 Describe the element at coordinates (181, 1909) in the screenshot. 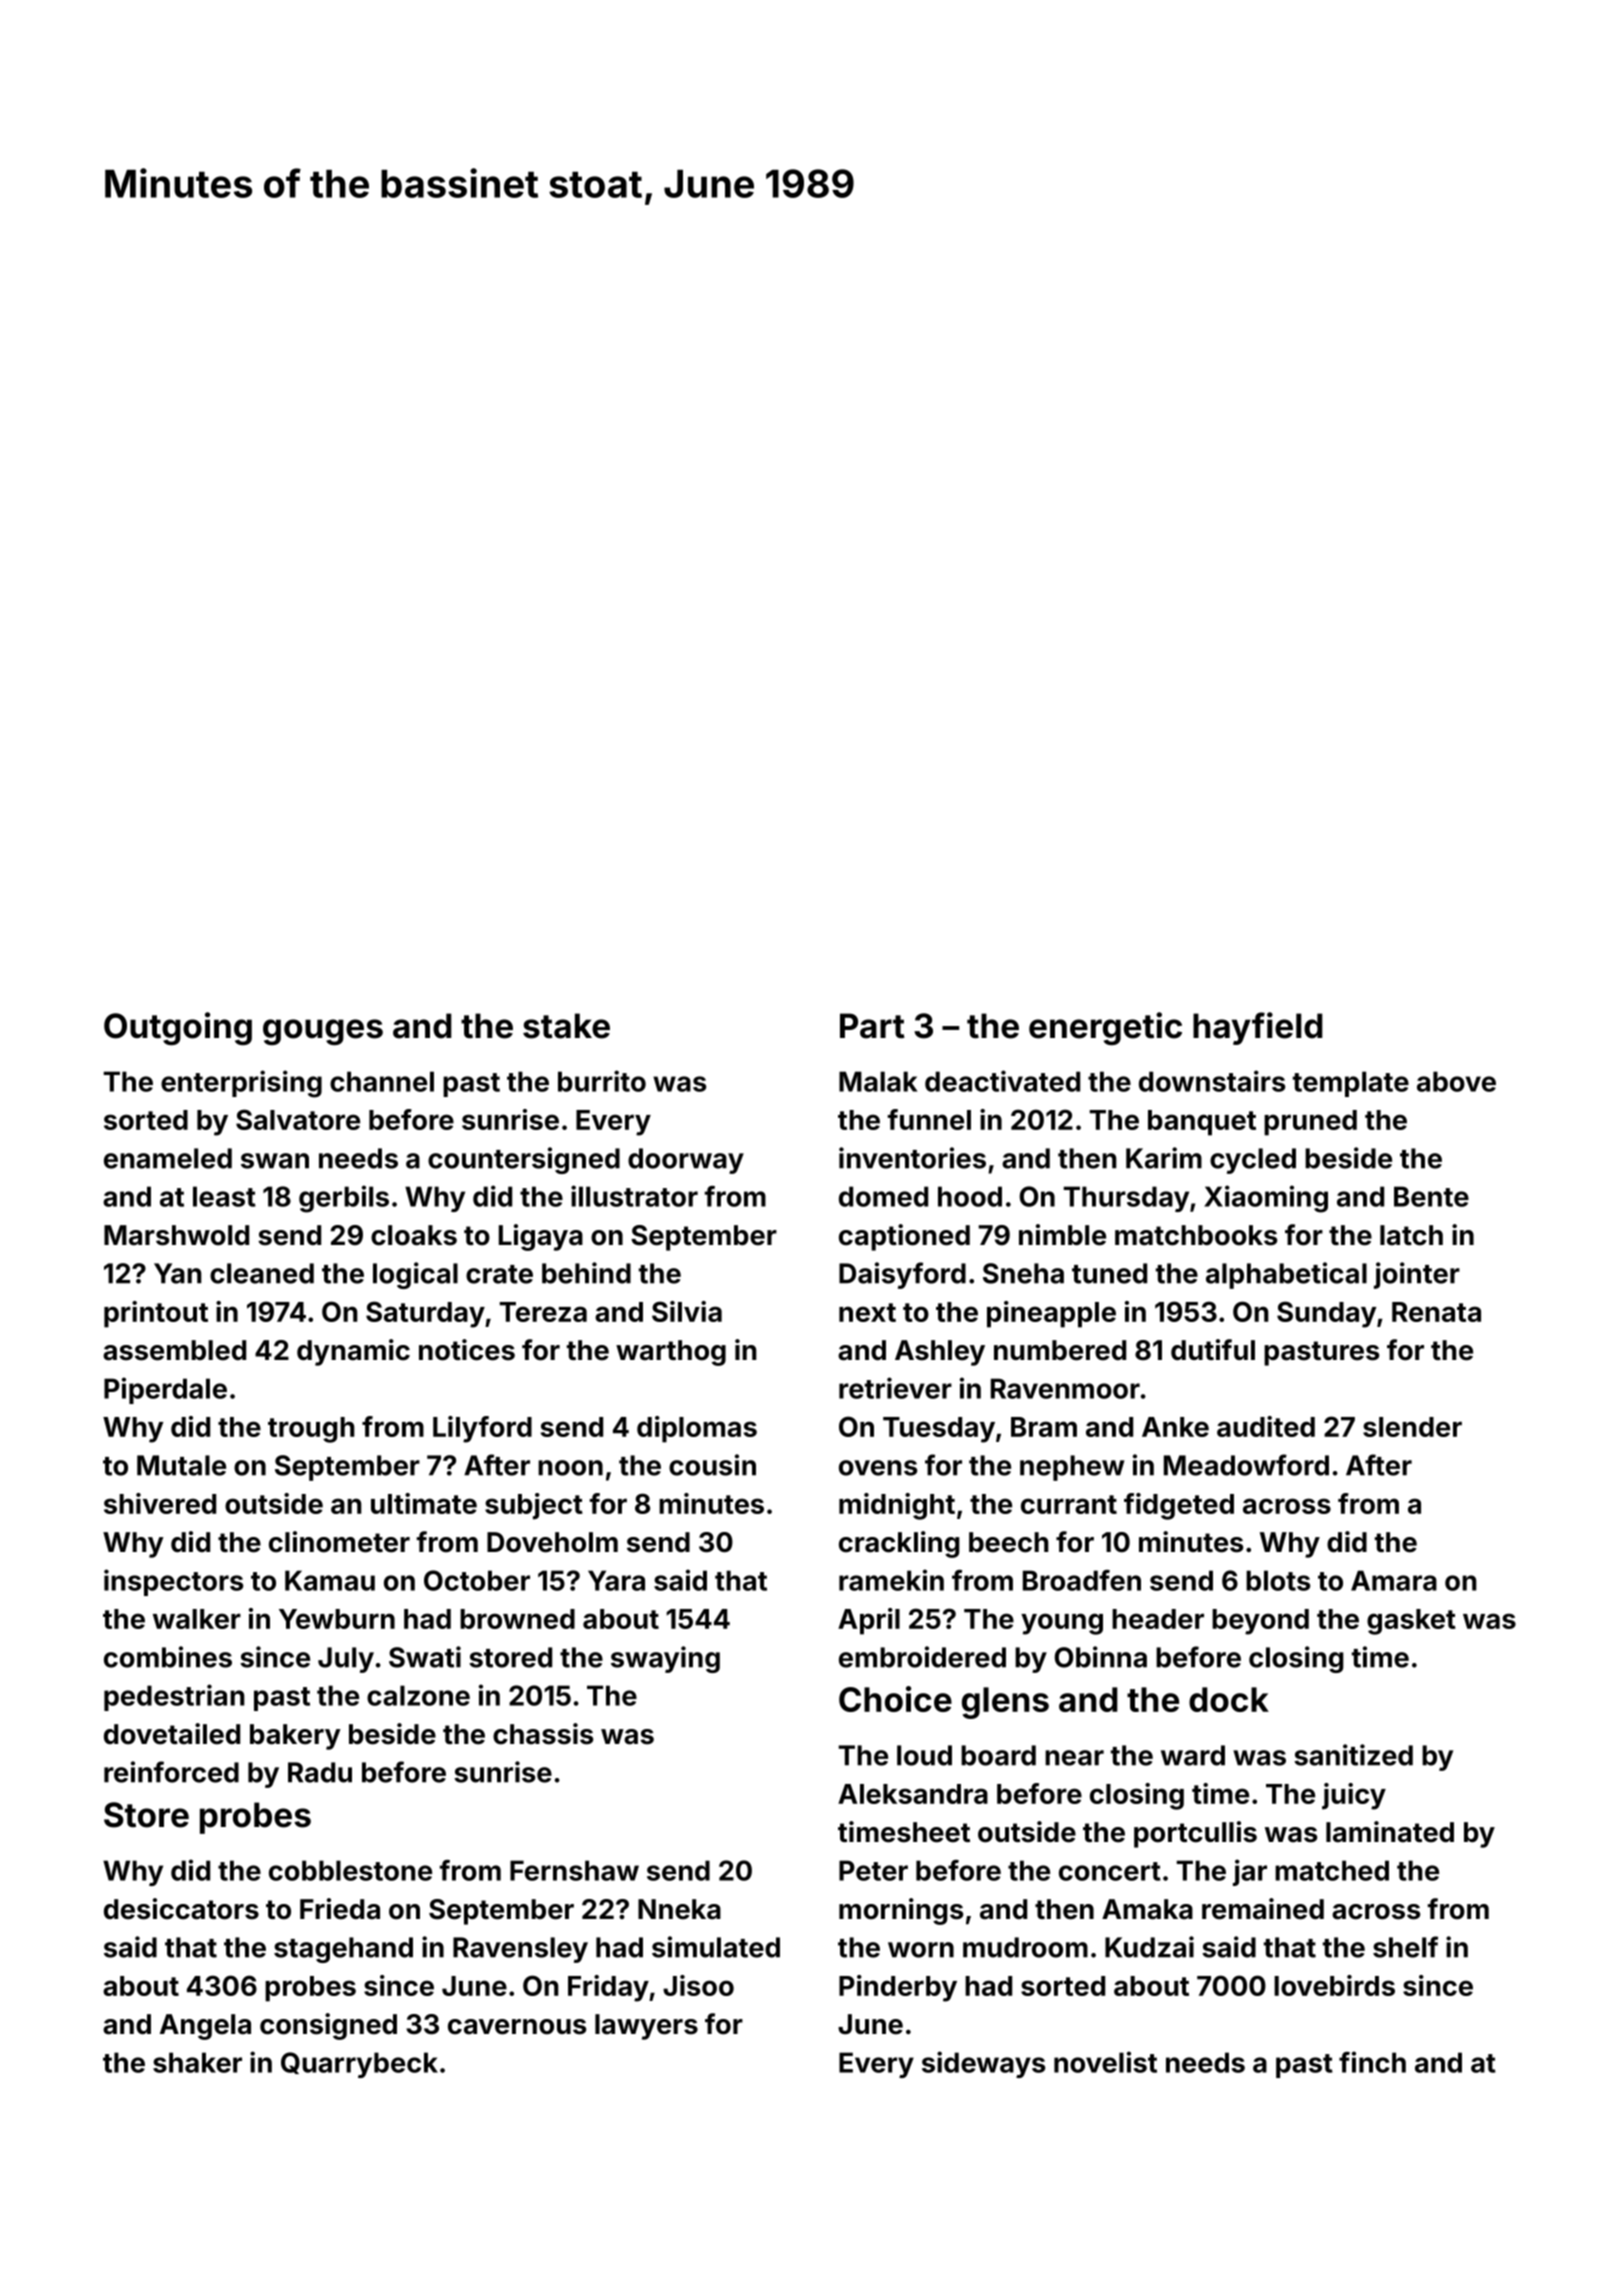

I see `desiccators` at that location.
